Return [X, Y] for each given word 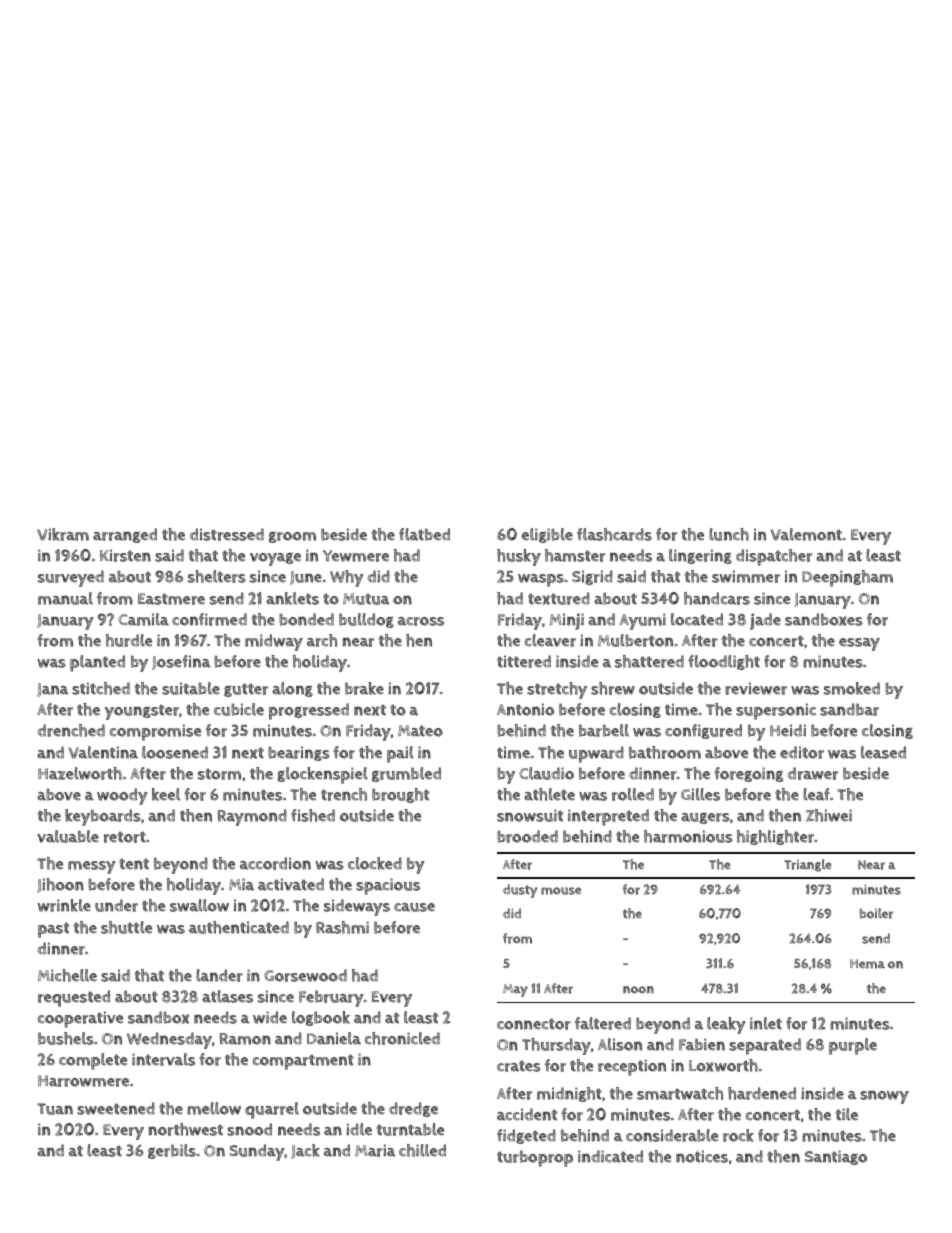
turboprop [535, 1158]
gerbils [172, 1151]
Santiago [836, 1157]
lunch [729, 534]
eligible [547, 535]
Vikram [63, 534]
